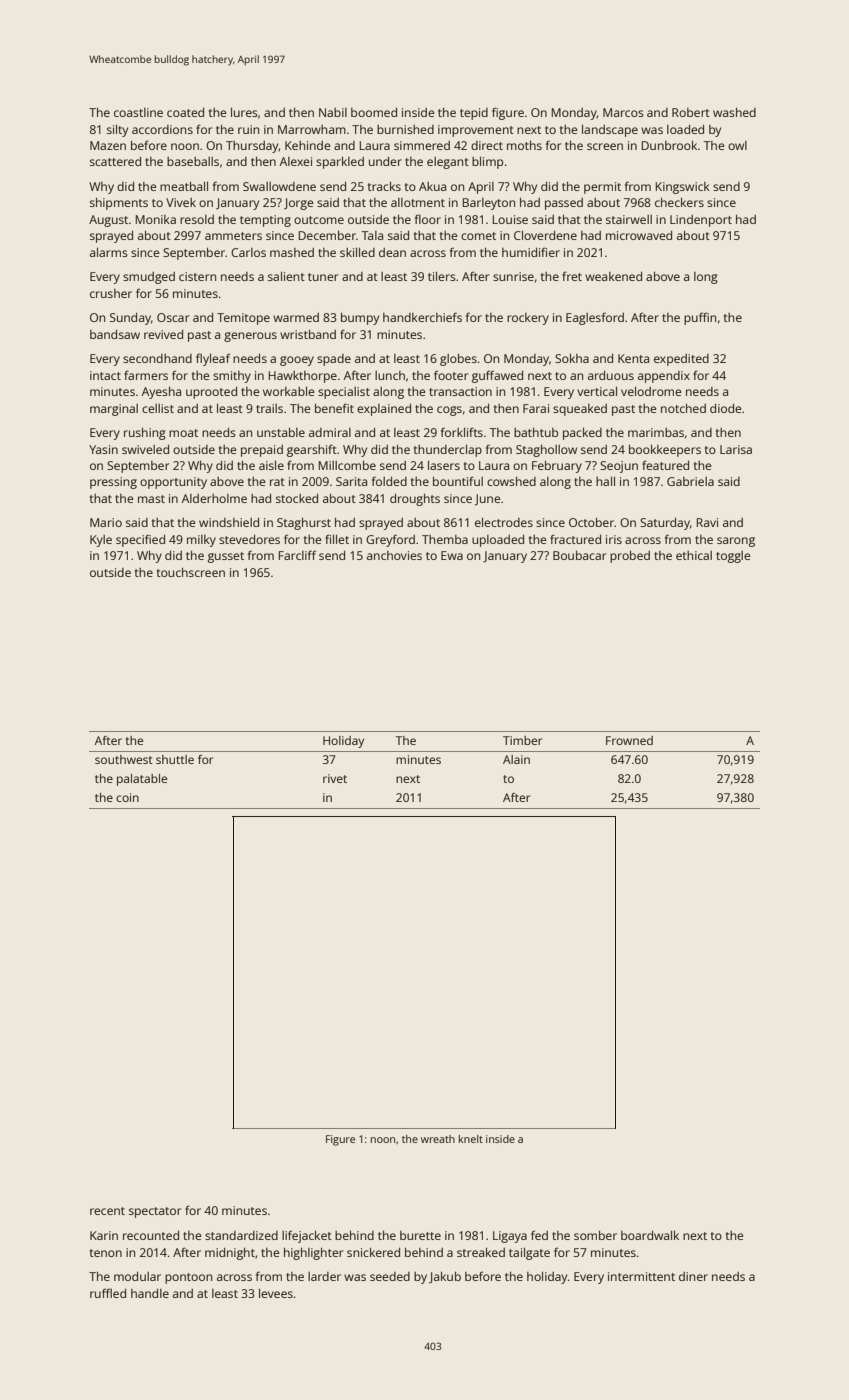 The height and width of the document is (1400, 849). I want to click on spectator, so click(155, 1212).
